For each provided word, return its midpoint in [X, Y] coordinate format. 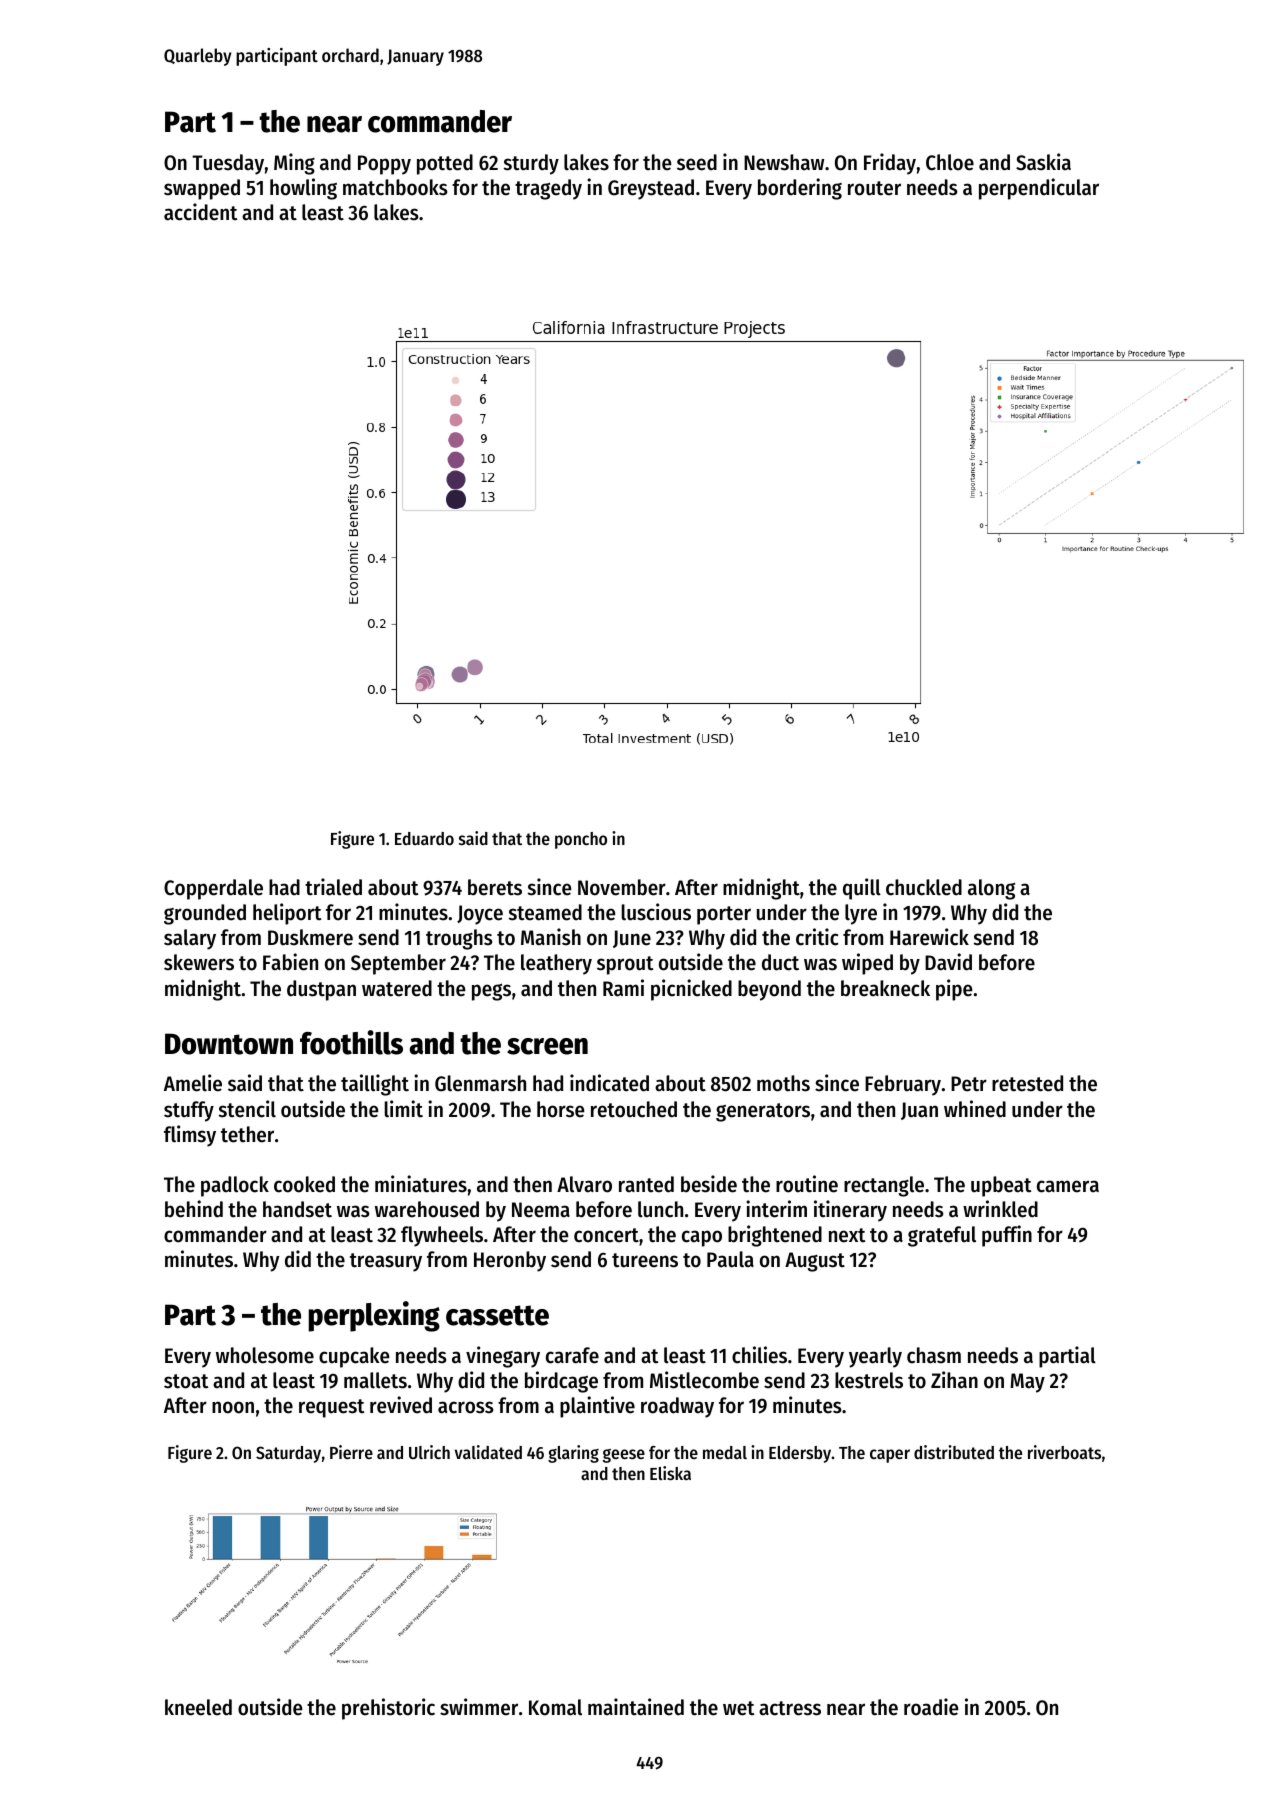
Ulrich [429, 1452]
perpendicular [1039, 189]
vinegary [503, 1357]
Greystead [651, 189]
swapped [202, 189]
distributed [954, 1452]
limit [404, 1109]
